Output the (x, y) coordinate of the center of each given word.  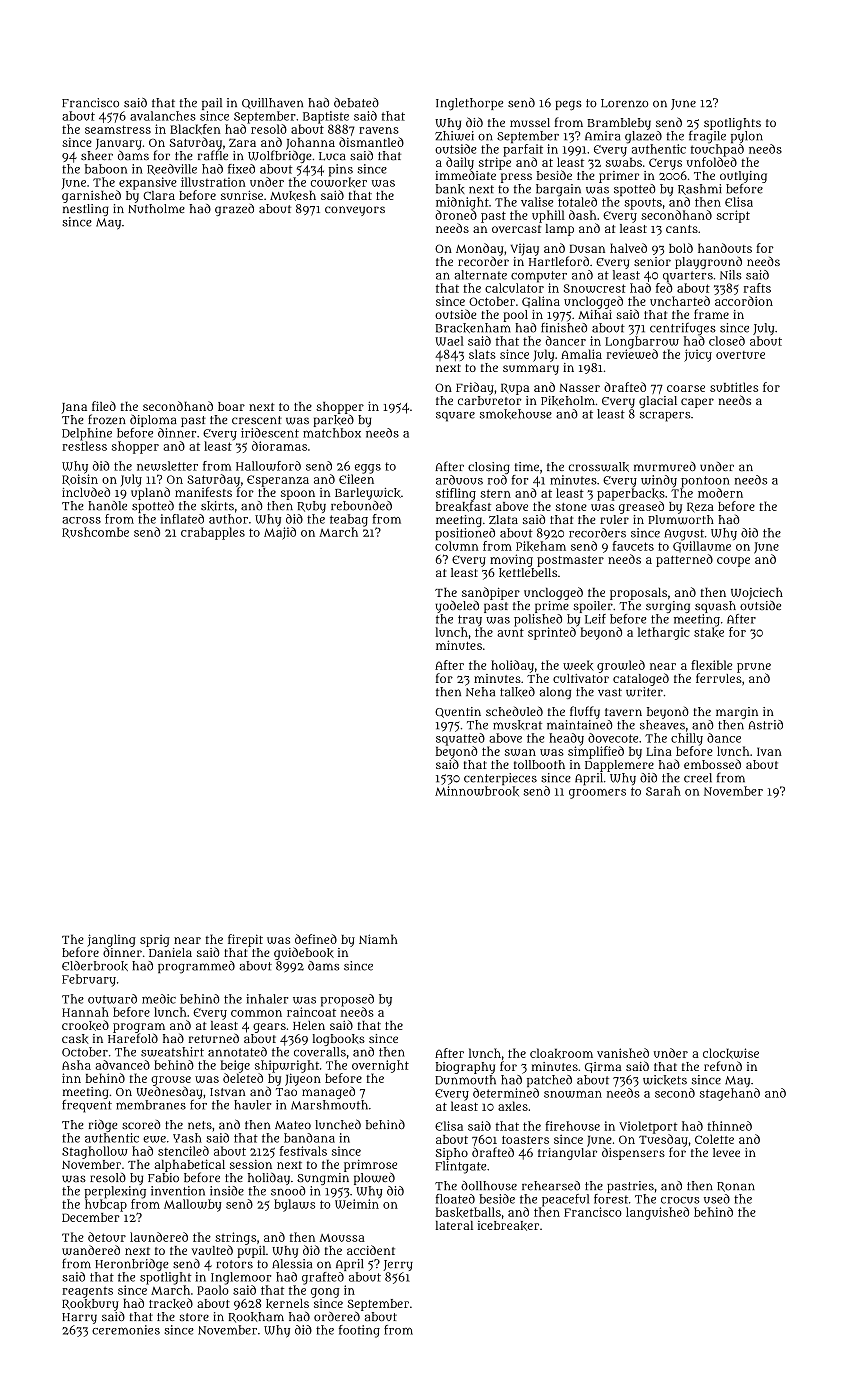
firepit (245, 940)
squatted (460, 739)
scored (141, 1124)
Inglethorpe (469, 104)
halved (628, 248)
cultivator (581, 678)
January (118, 144)
